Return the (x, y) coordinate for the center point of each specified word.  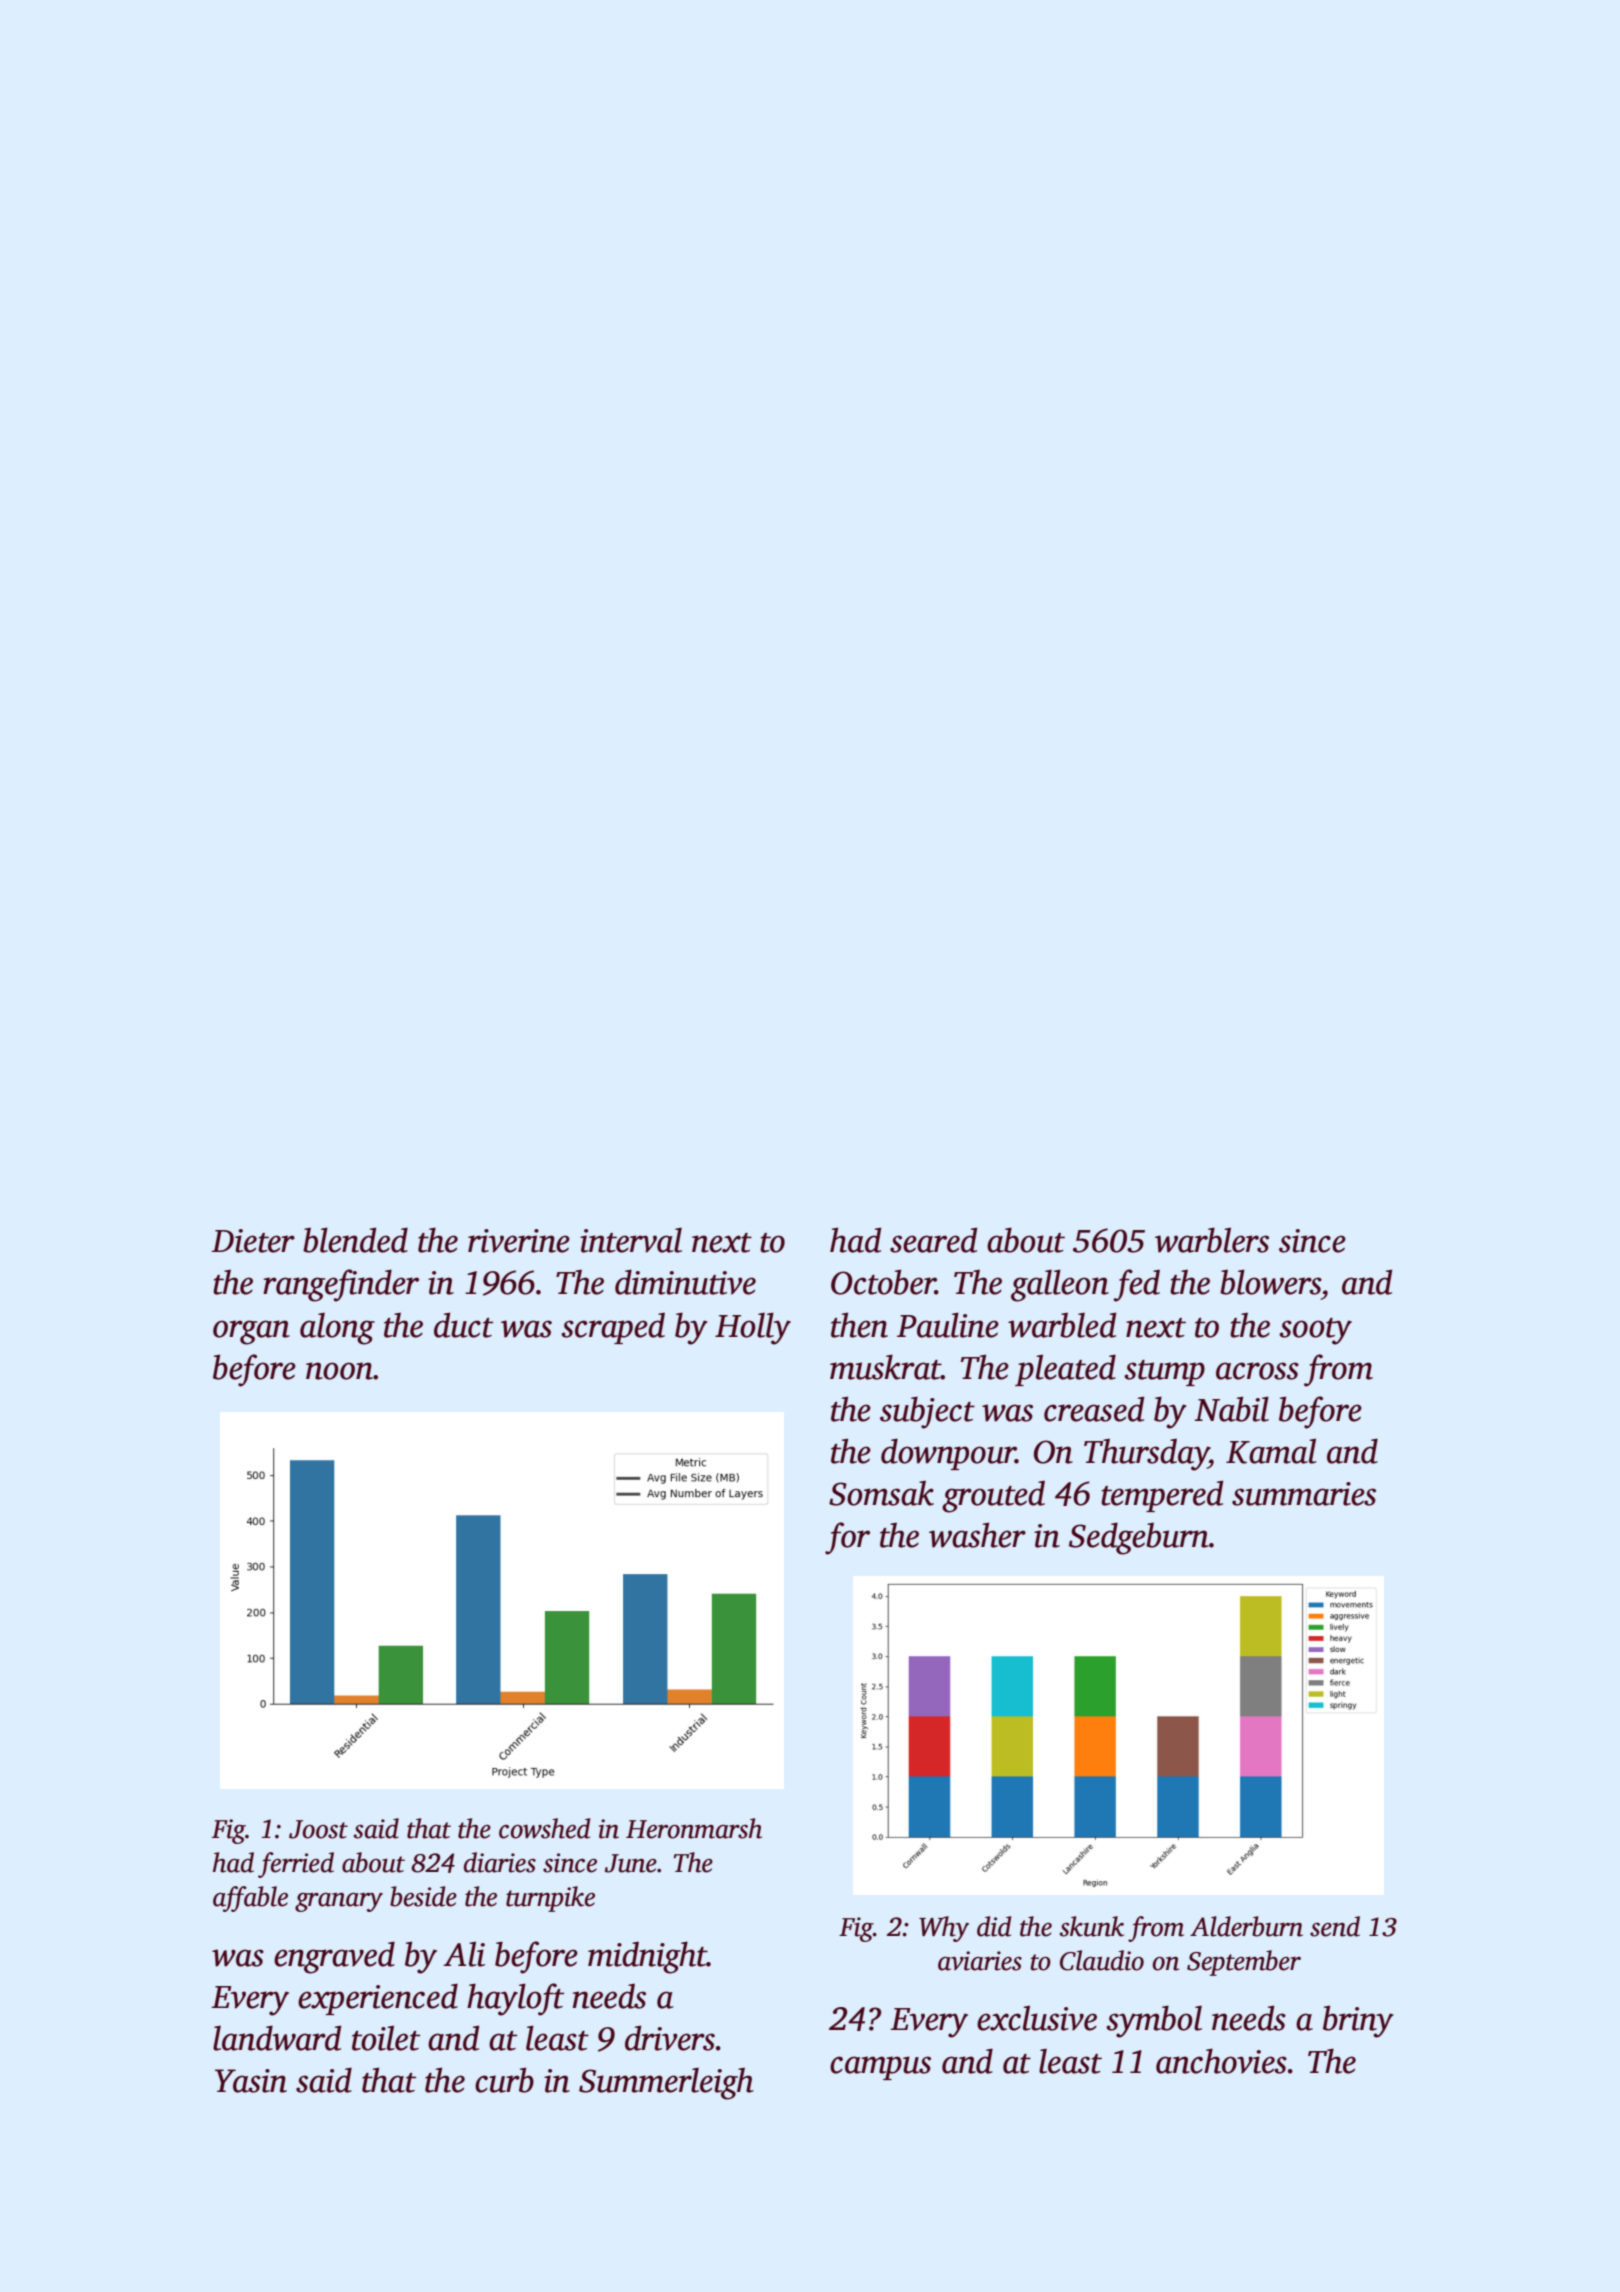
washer (977, 1535)
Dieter (253, 1241)
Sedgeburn (1139, 1538)
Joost (318, 1829)
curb (504, 2080)
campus (880, 2068)
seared (933, 1240)
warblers (1212, 1240)
